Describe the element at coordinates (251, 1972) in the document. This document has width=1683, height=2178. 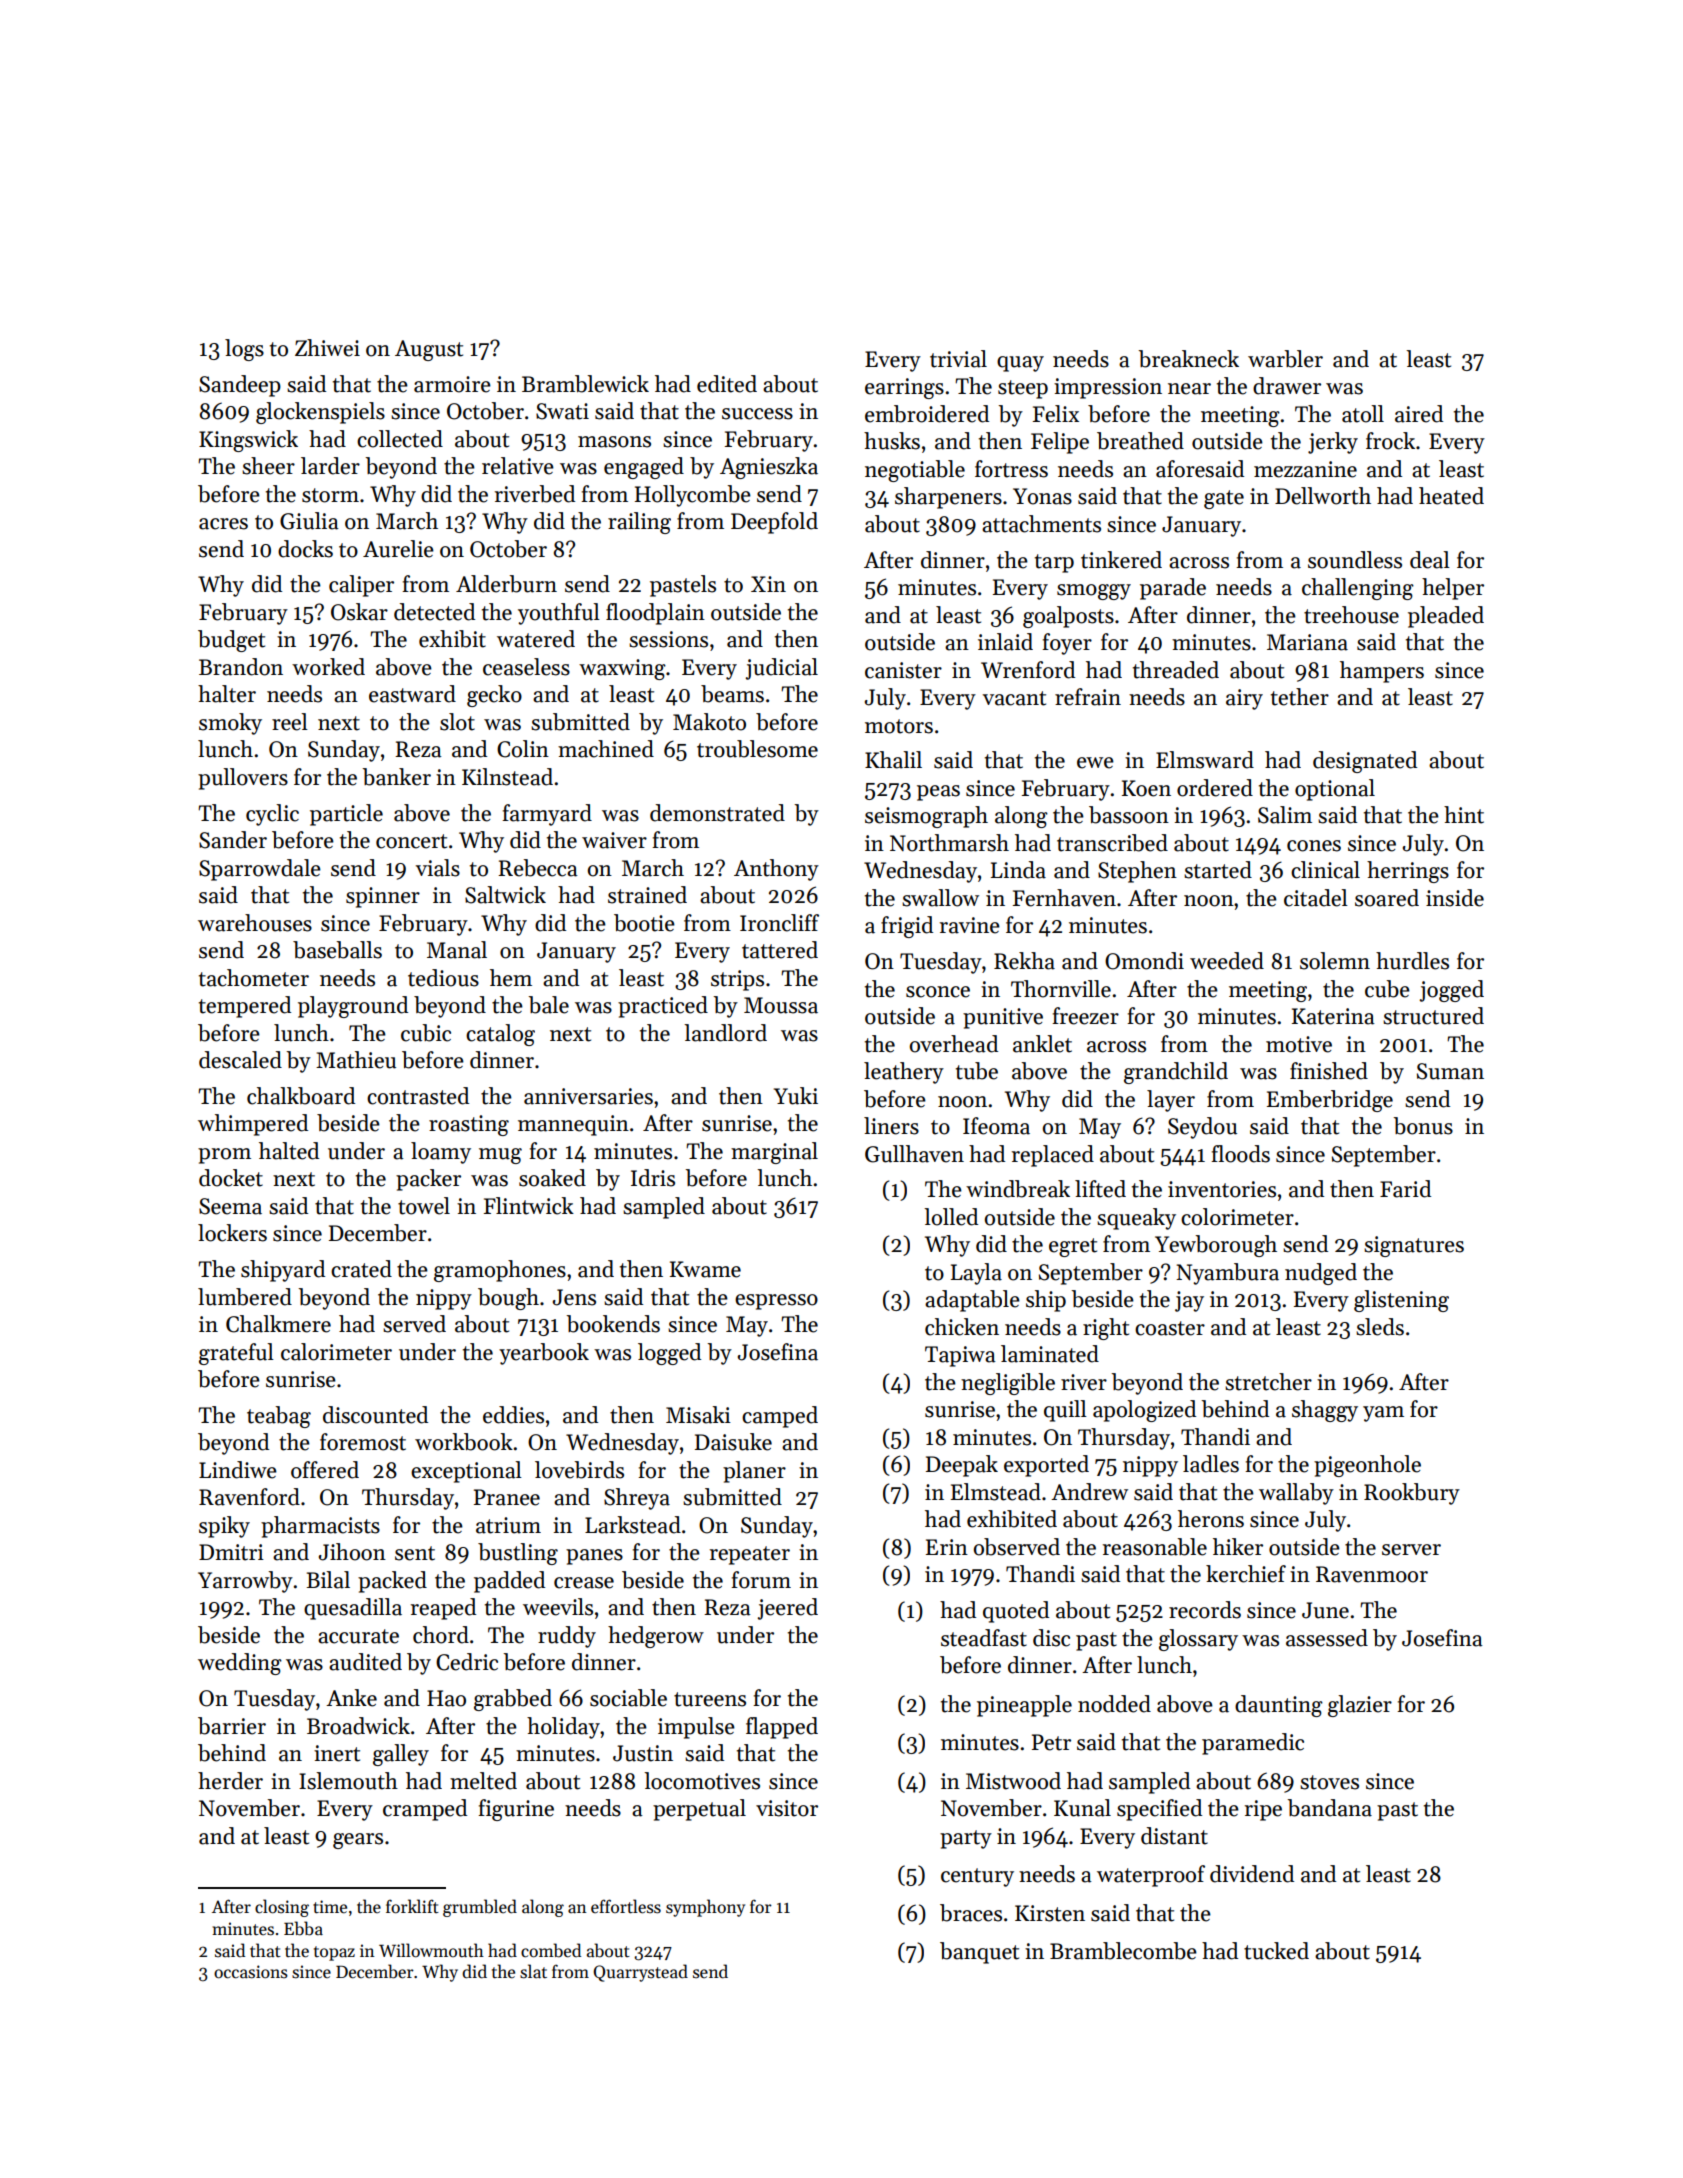
I see `occasions` at that location.
